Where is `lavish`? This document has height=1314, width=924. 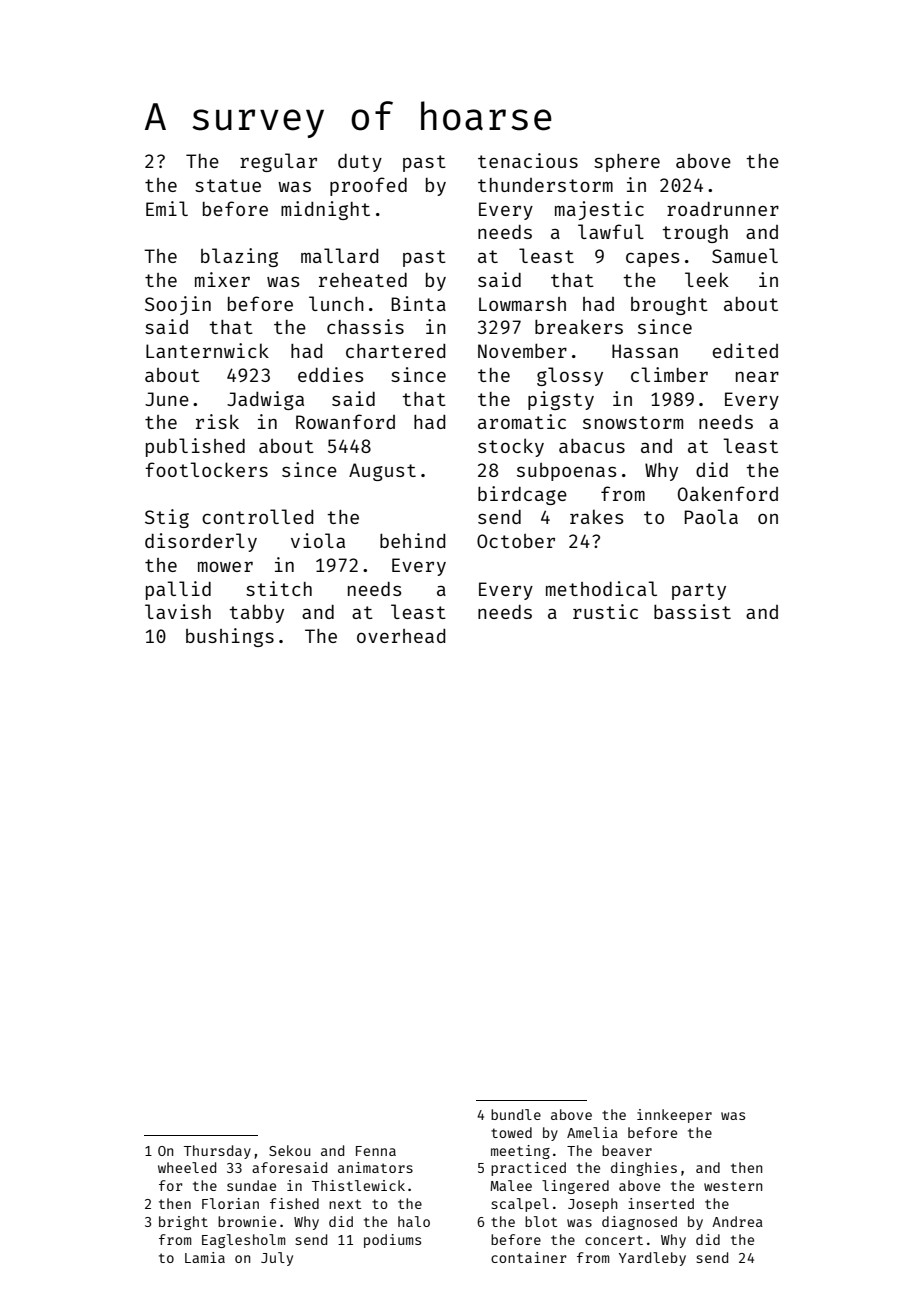 lavish is located at coordinates (178, 611).
